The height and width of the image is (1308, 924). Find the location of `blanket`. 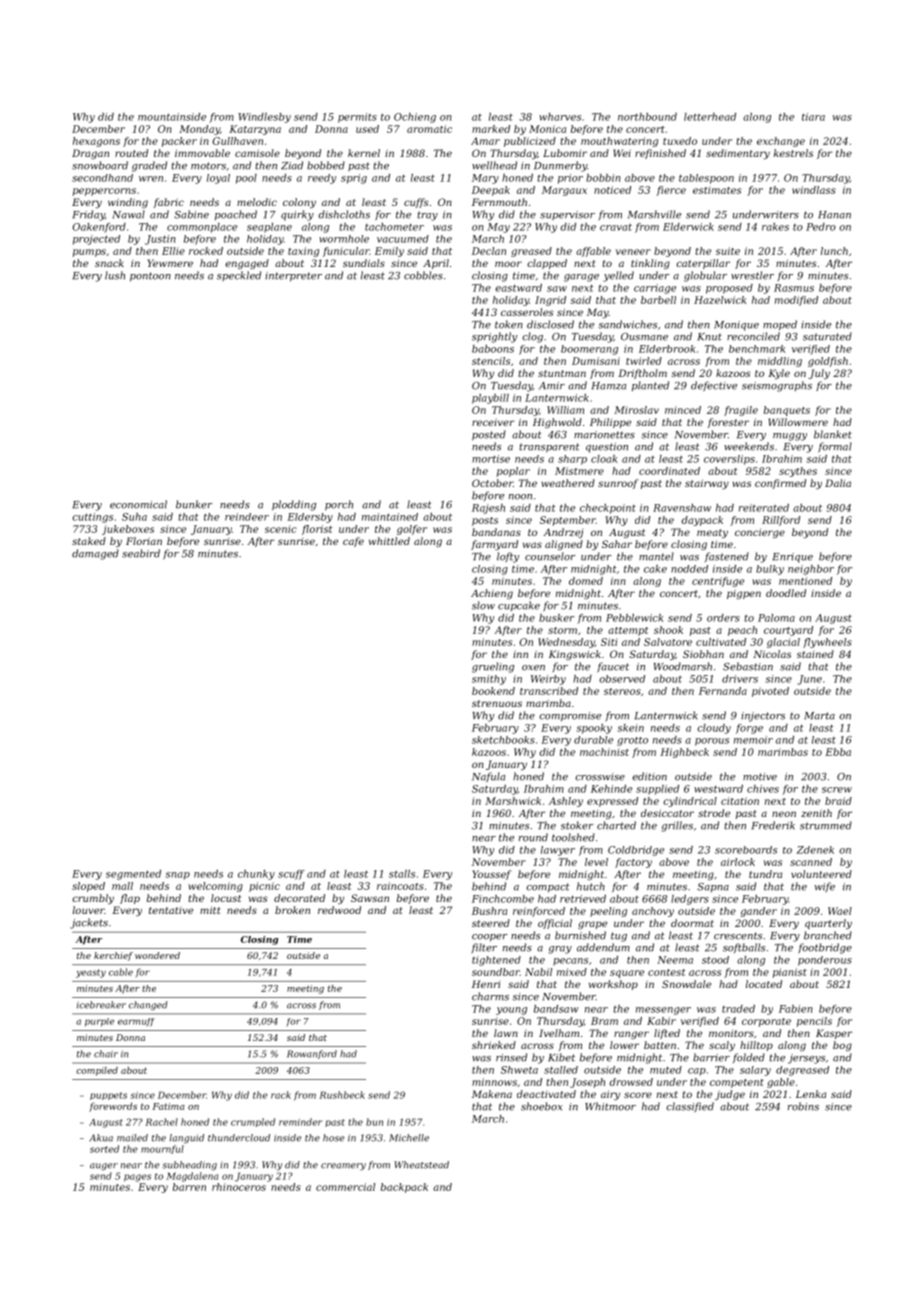

blanket is located at coordinates (833, 434).
